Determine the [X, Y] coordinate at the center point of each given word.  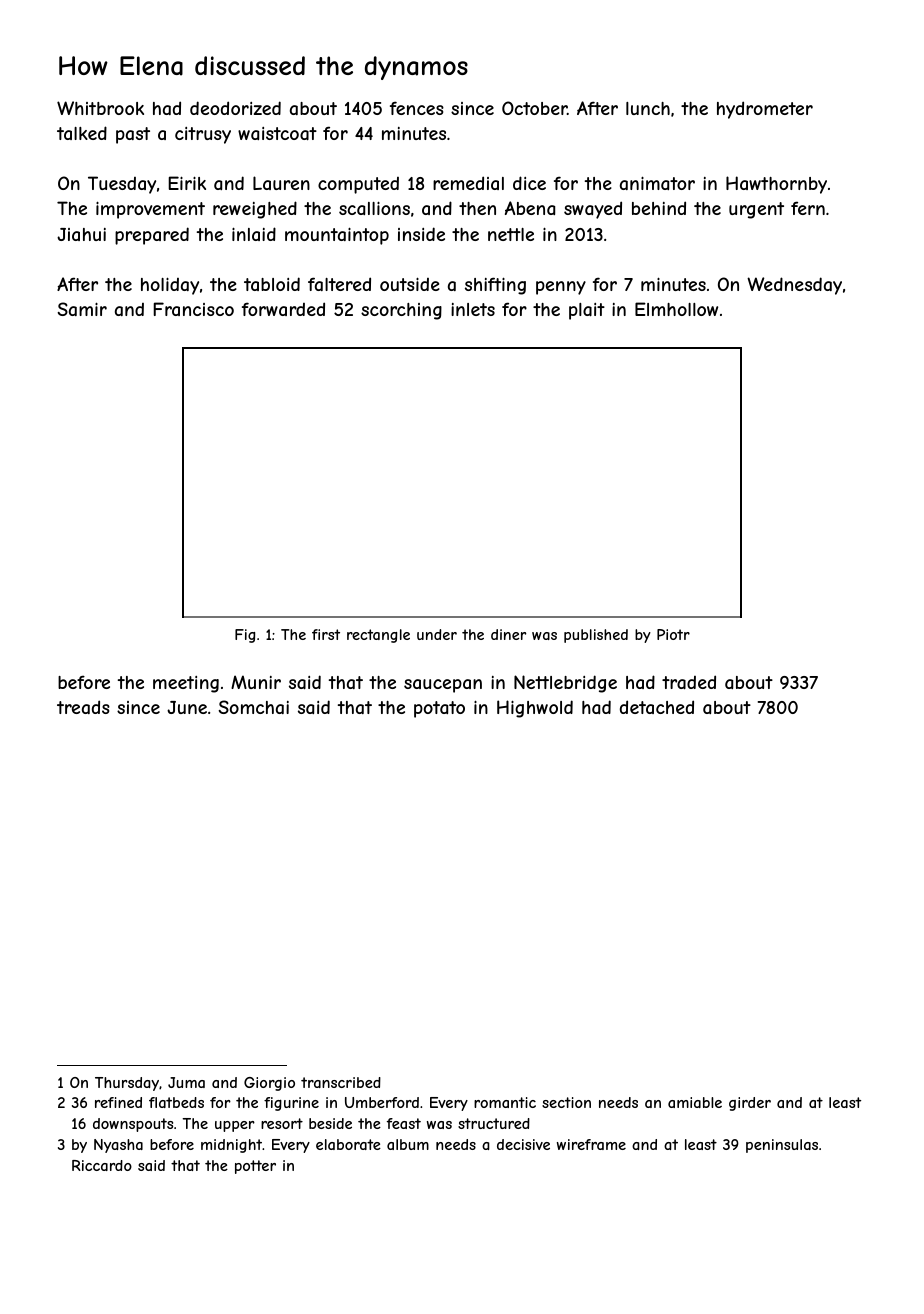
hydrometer [765, 110]
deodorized [235, 108]
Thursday [127, 1084]
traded [689, 682]
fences [417, 108]
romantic [505, 1102]
